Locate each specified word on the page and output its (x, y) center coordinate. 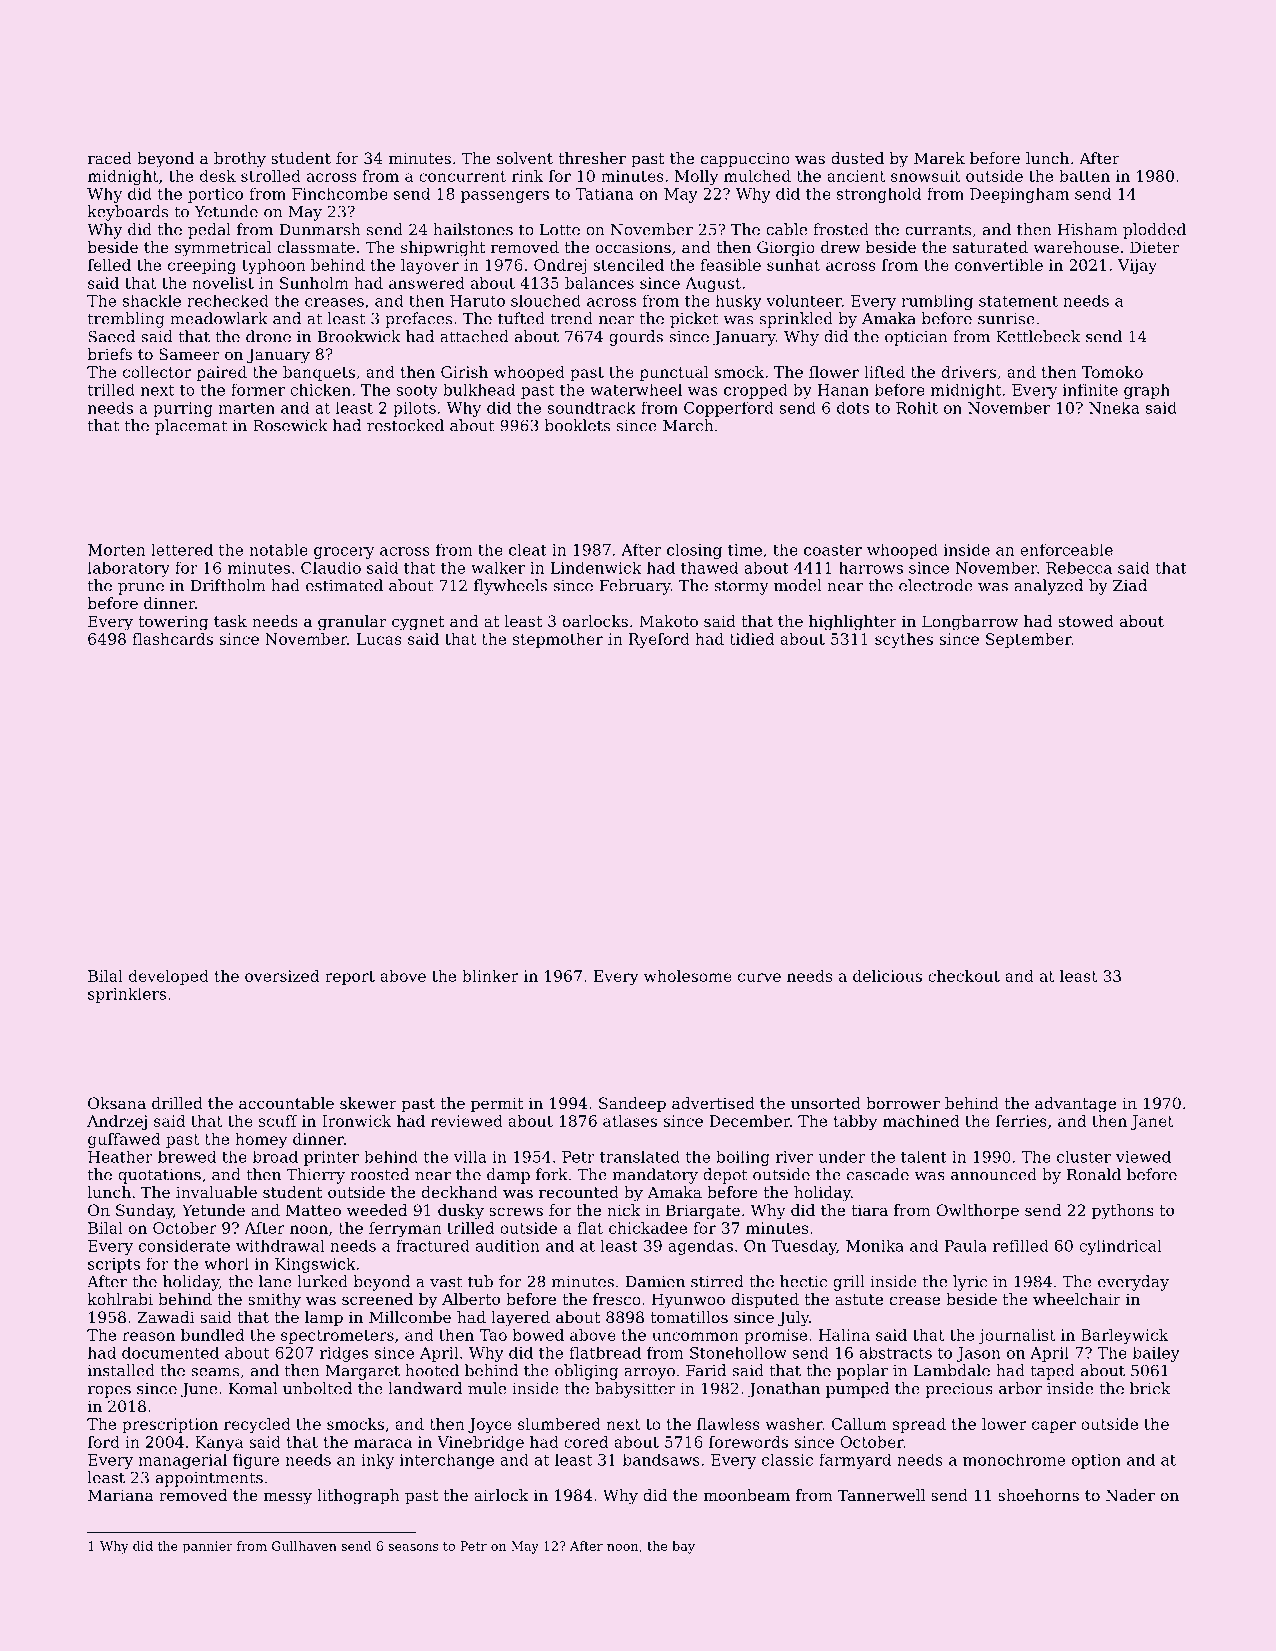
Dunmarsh (320, 229)
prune (141, 589)
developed (169, 977)
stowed (1086, 621)
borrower (903, 1103)
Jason (978, 1354)
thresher (592, 158)
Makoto (668, 621)
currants (938, 230)
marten (246, 408)
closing (694, 551)
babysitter (635, 1390)
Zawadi (166, 1317)
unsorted (826, 1103)
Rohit (917, 407)
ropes (109, 1392)
